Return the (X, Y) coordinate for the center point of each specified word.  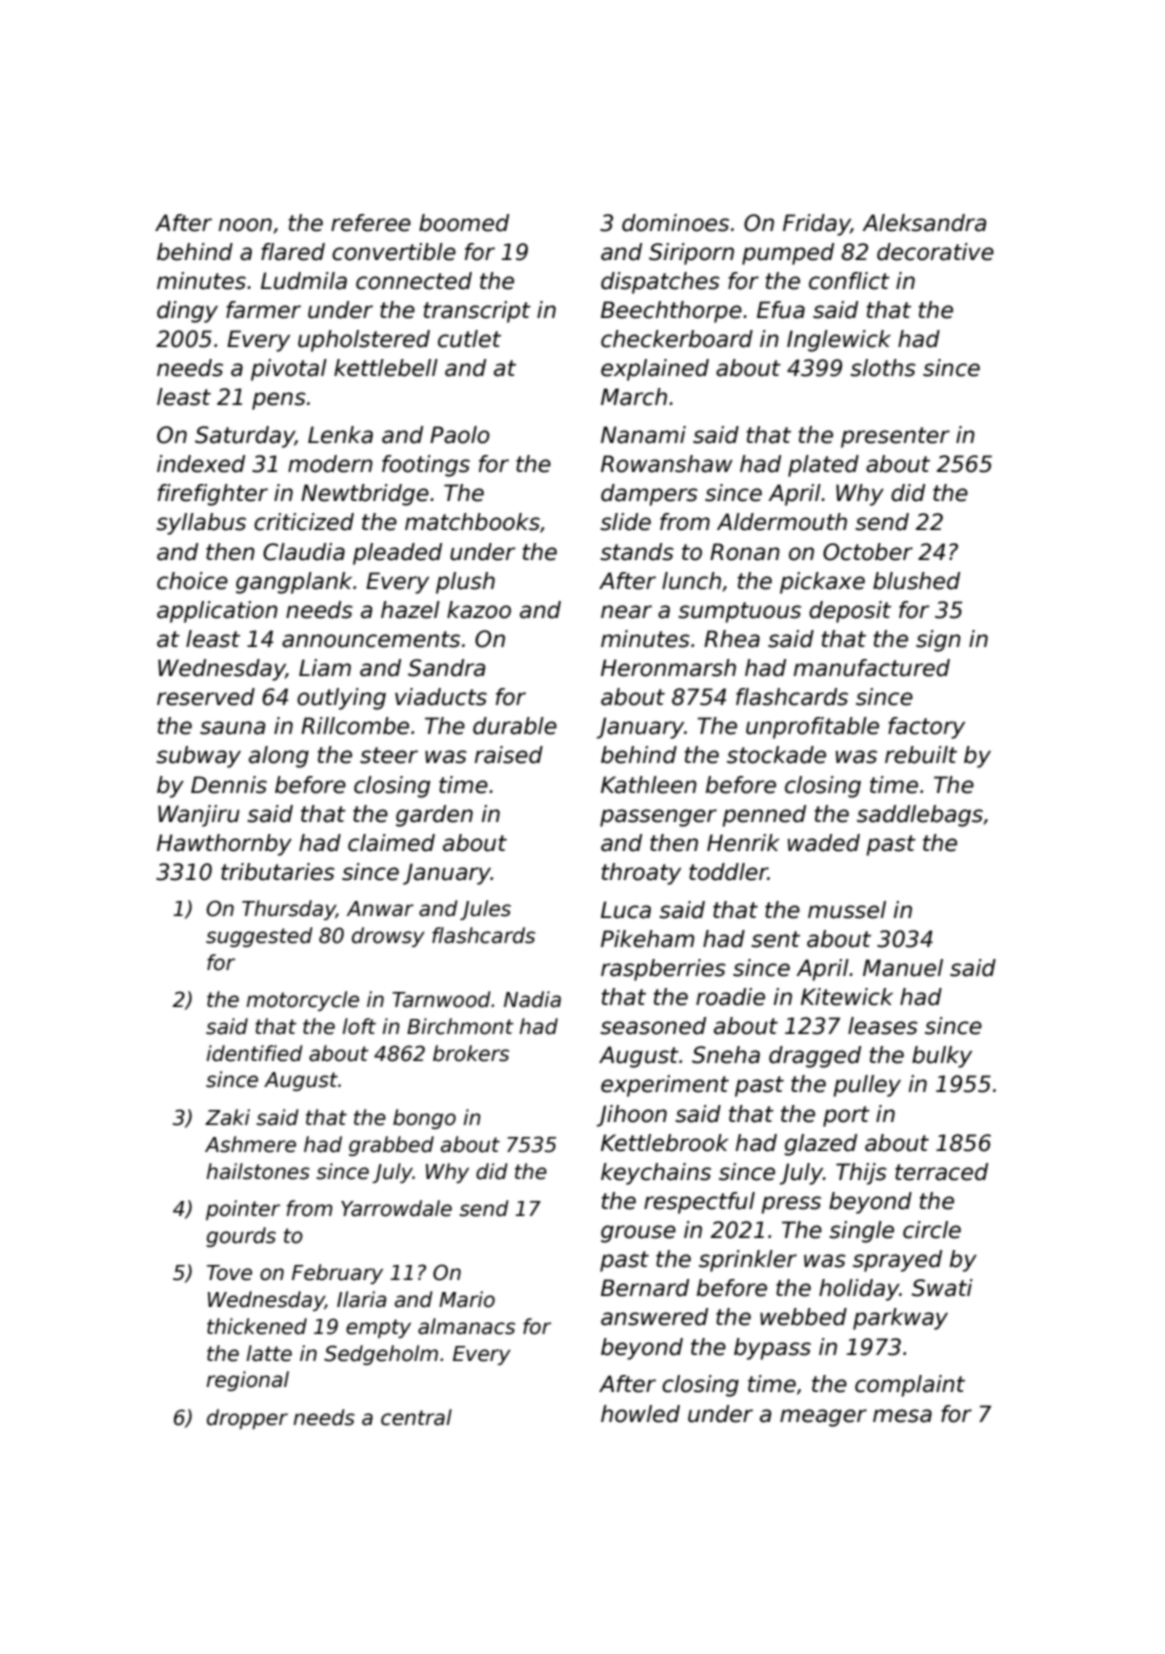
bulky (942, 1057)
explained (655, 370)
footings (426, 466)
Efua (781, 310)
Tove (229, 1273)
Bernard (645, 1288)
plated (823, 466)
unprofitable (812, 728)
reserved (206, 697)
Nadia (532, 999)
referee (371, 223)
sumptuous (739, 612)
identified (254, 1053)
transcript (477, 312)
